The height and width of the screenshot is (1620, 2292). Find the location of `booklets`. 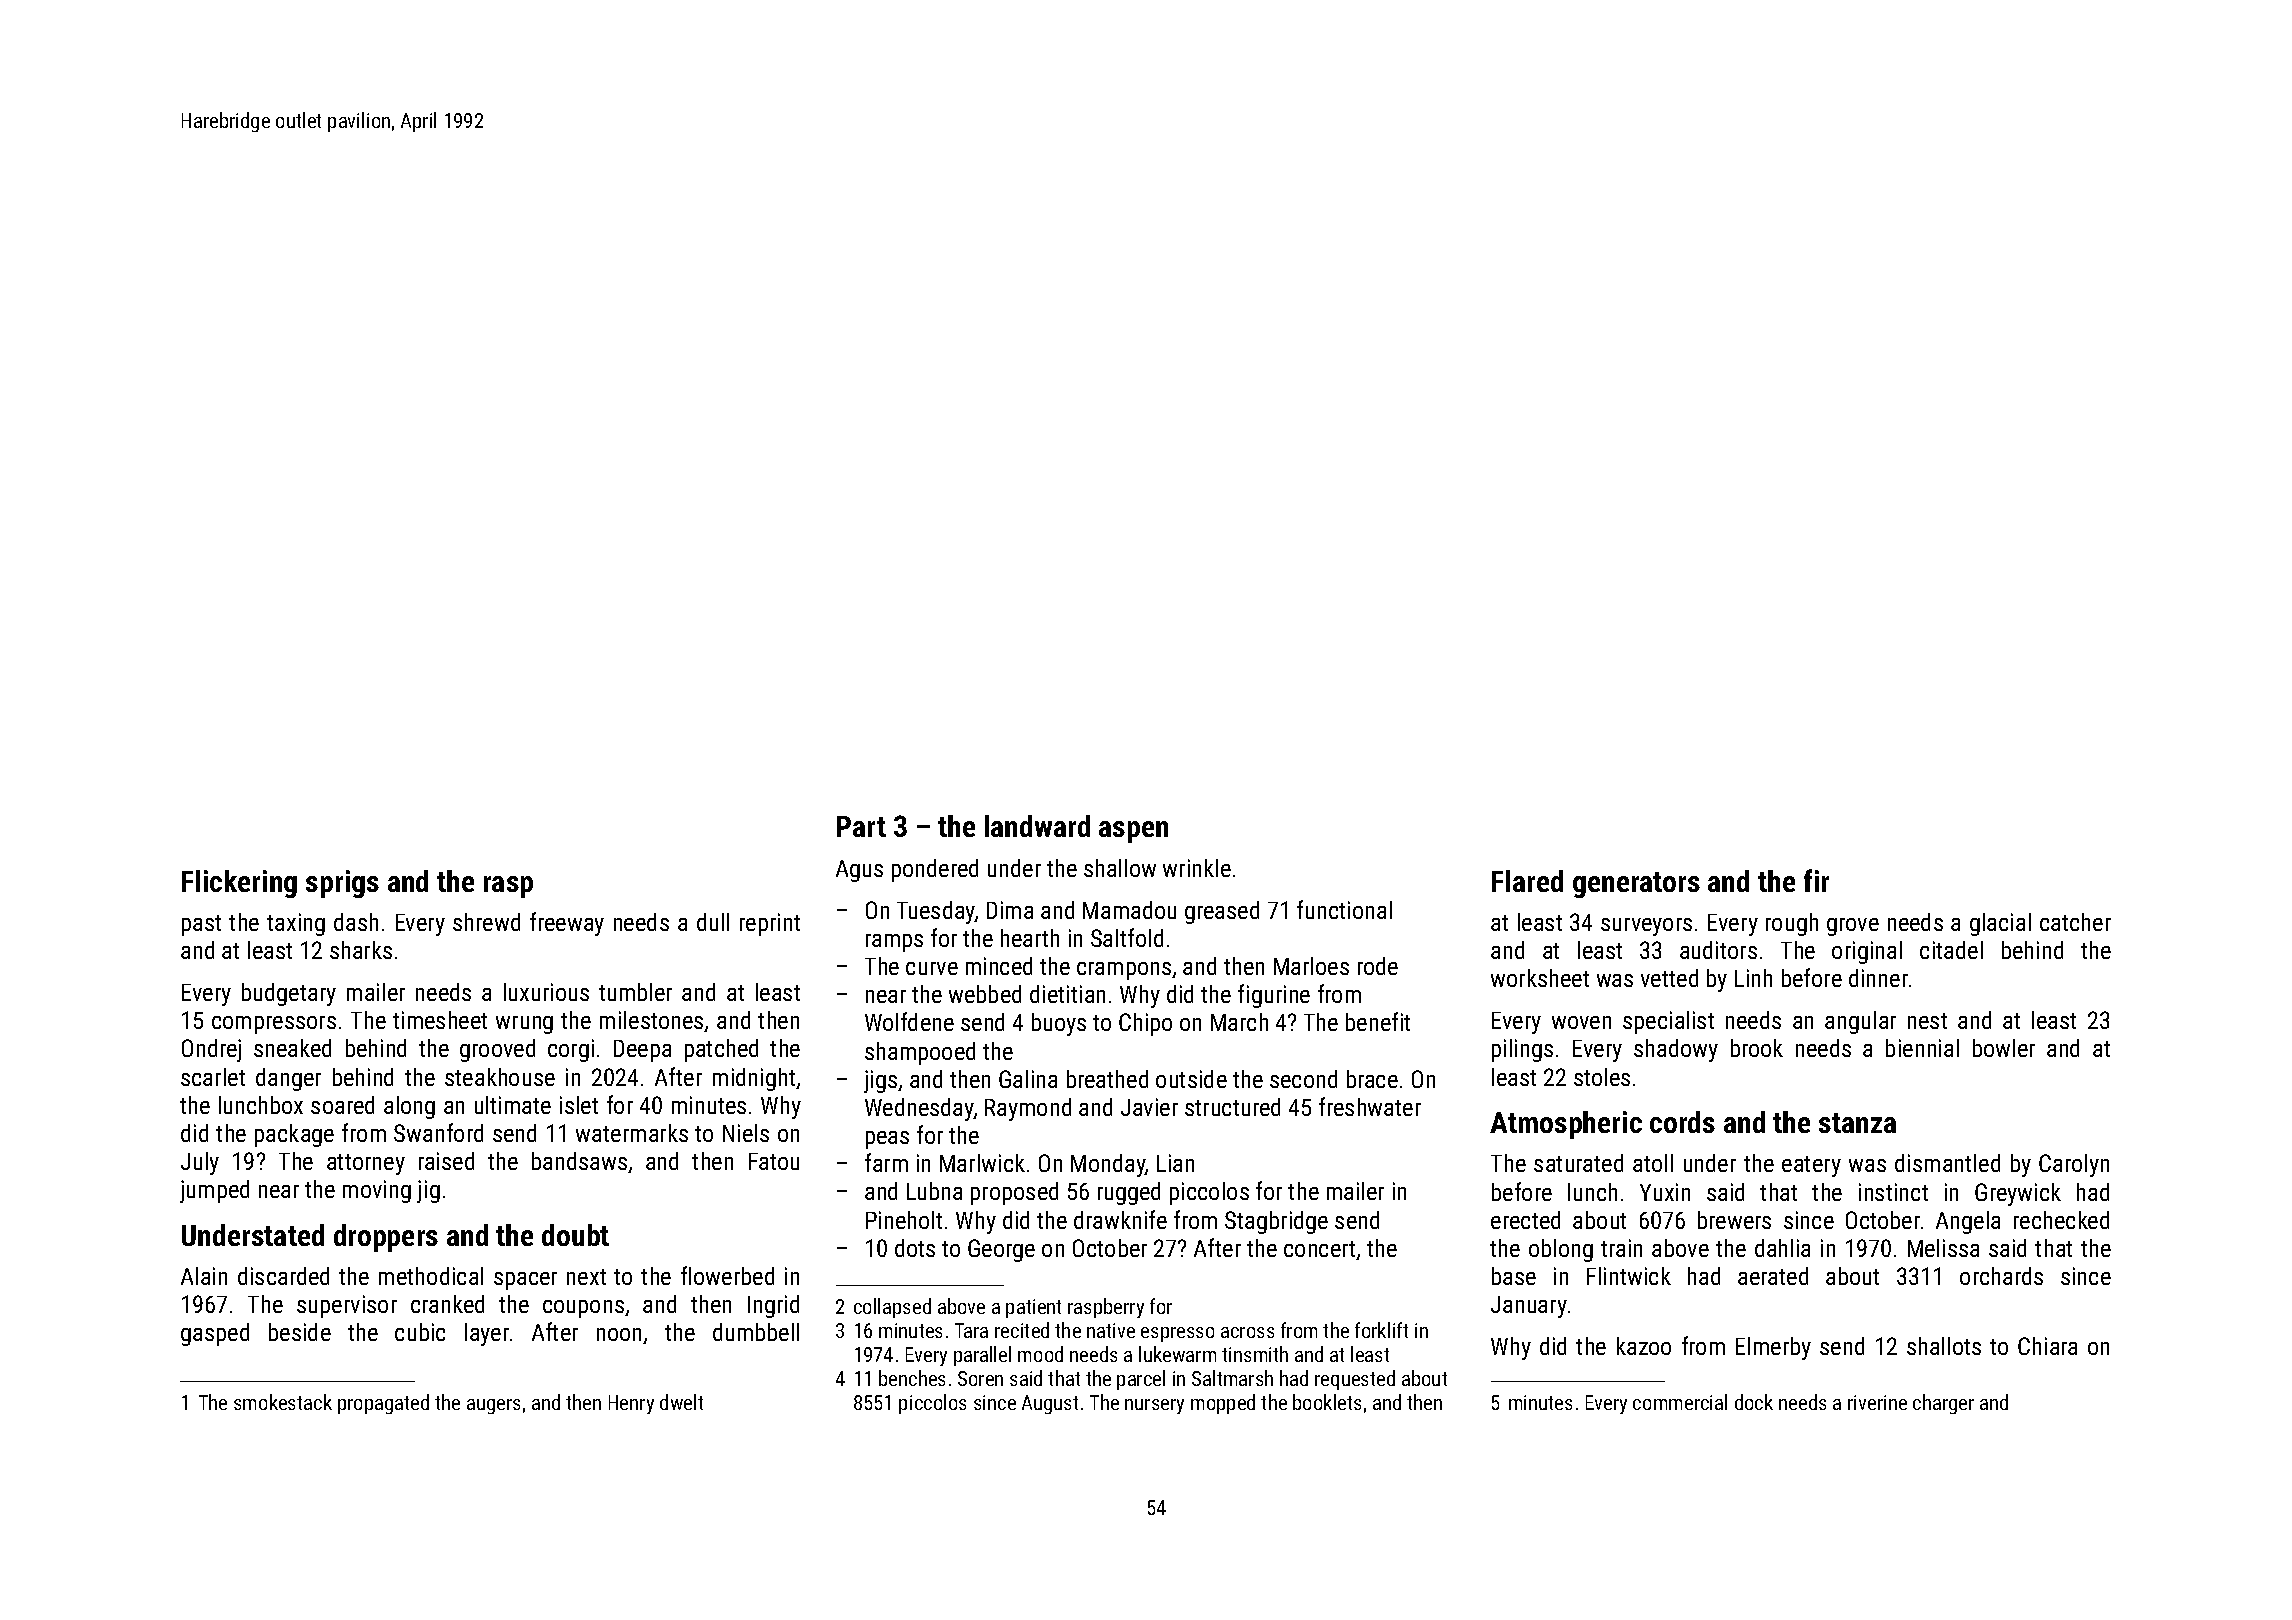

booklets is located at coordinates (1327, 1402).
